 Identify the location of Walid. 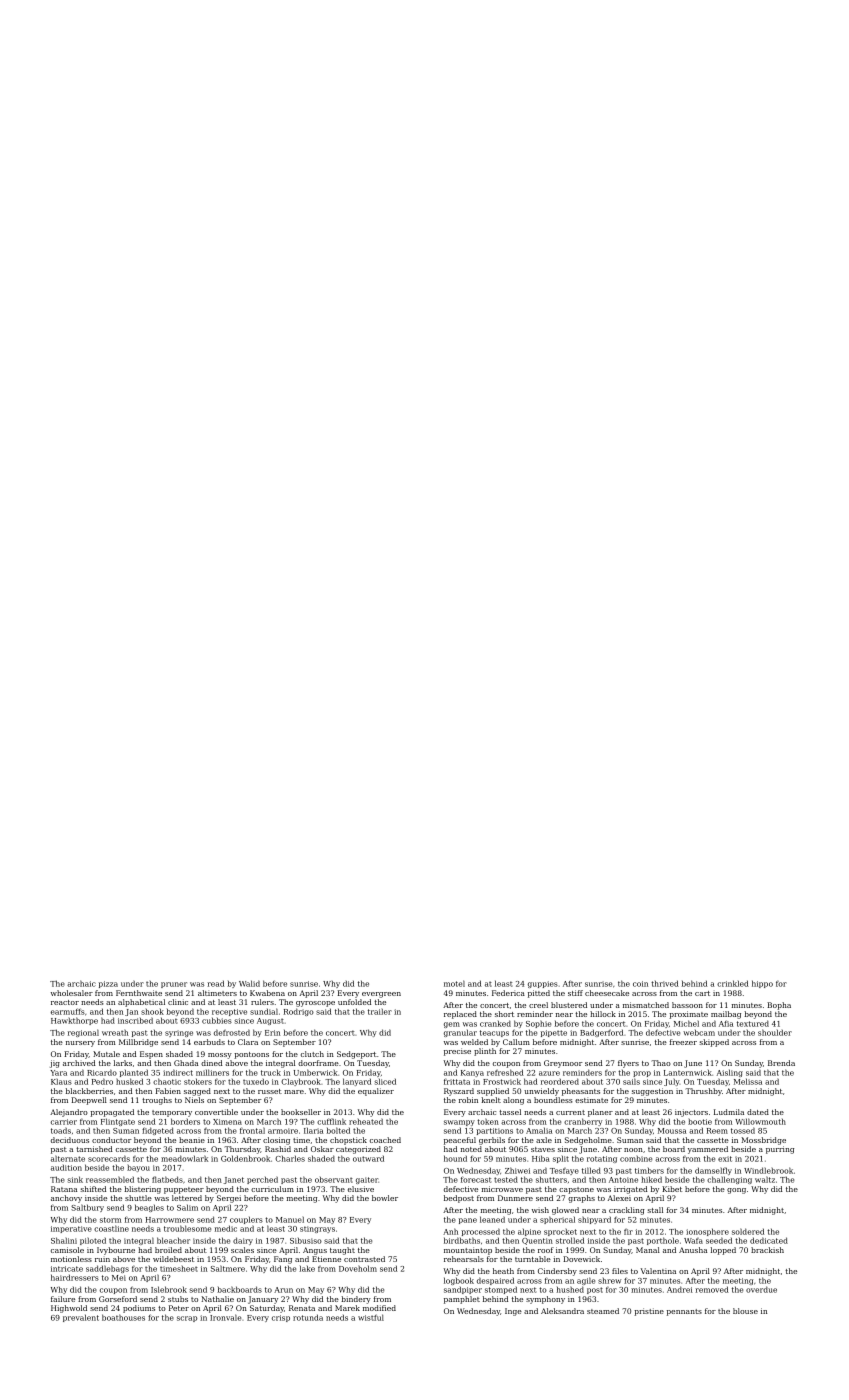
(249, 983).
